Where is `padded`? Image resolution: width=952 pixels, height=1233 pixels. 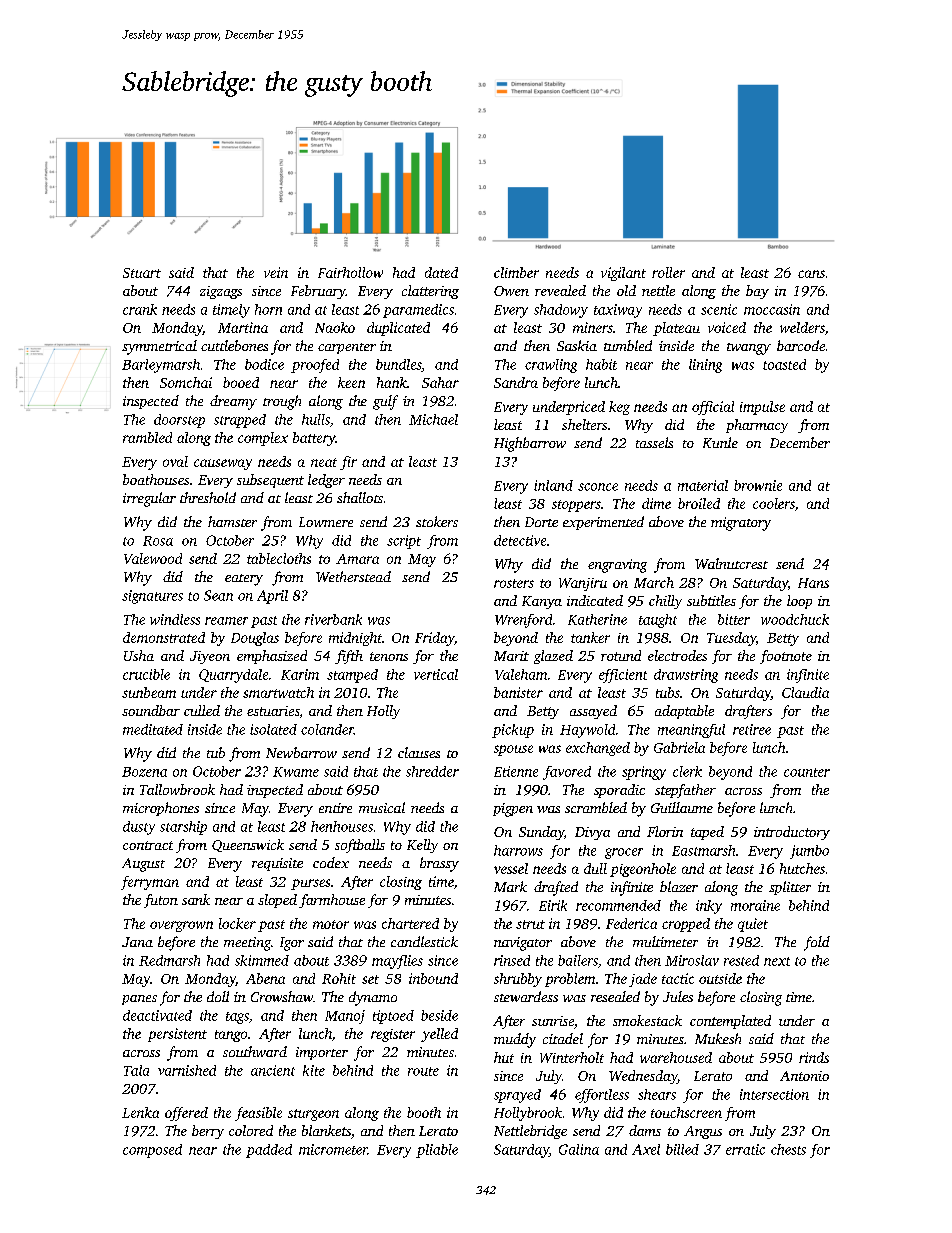
padded is located at coordinates (269, 1151).
